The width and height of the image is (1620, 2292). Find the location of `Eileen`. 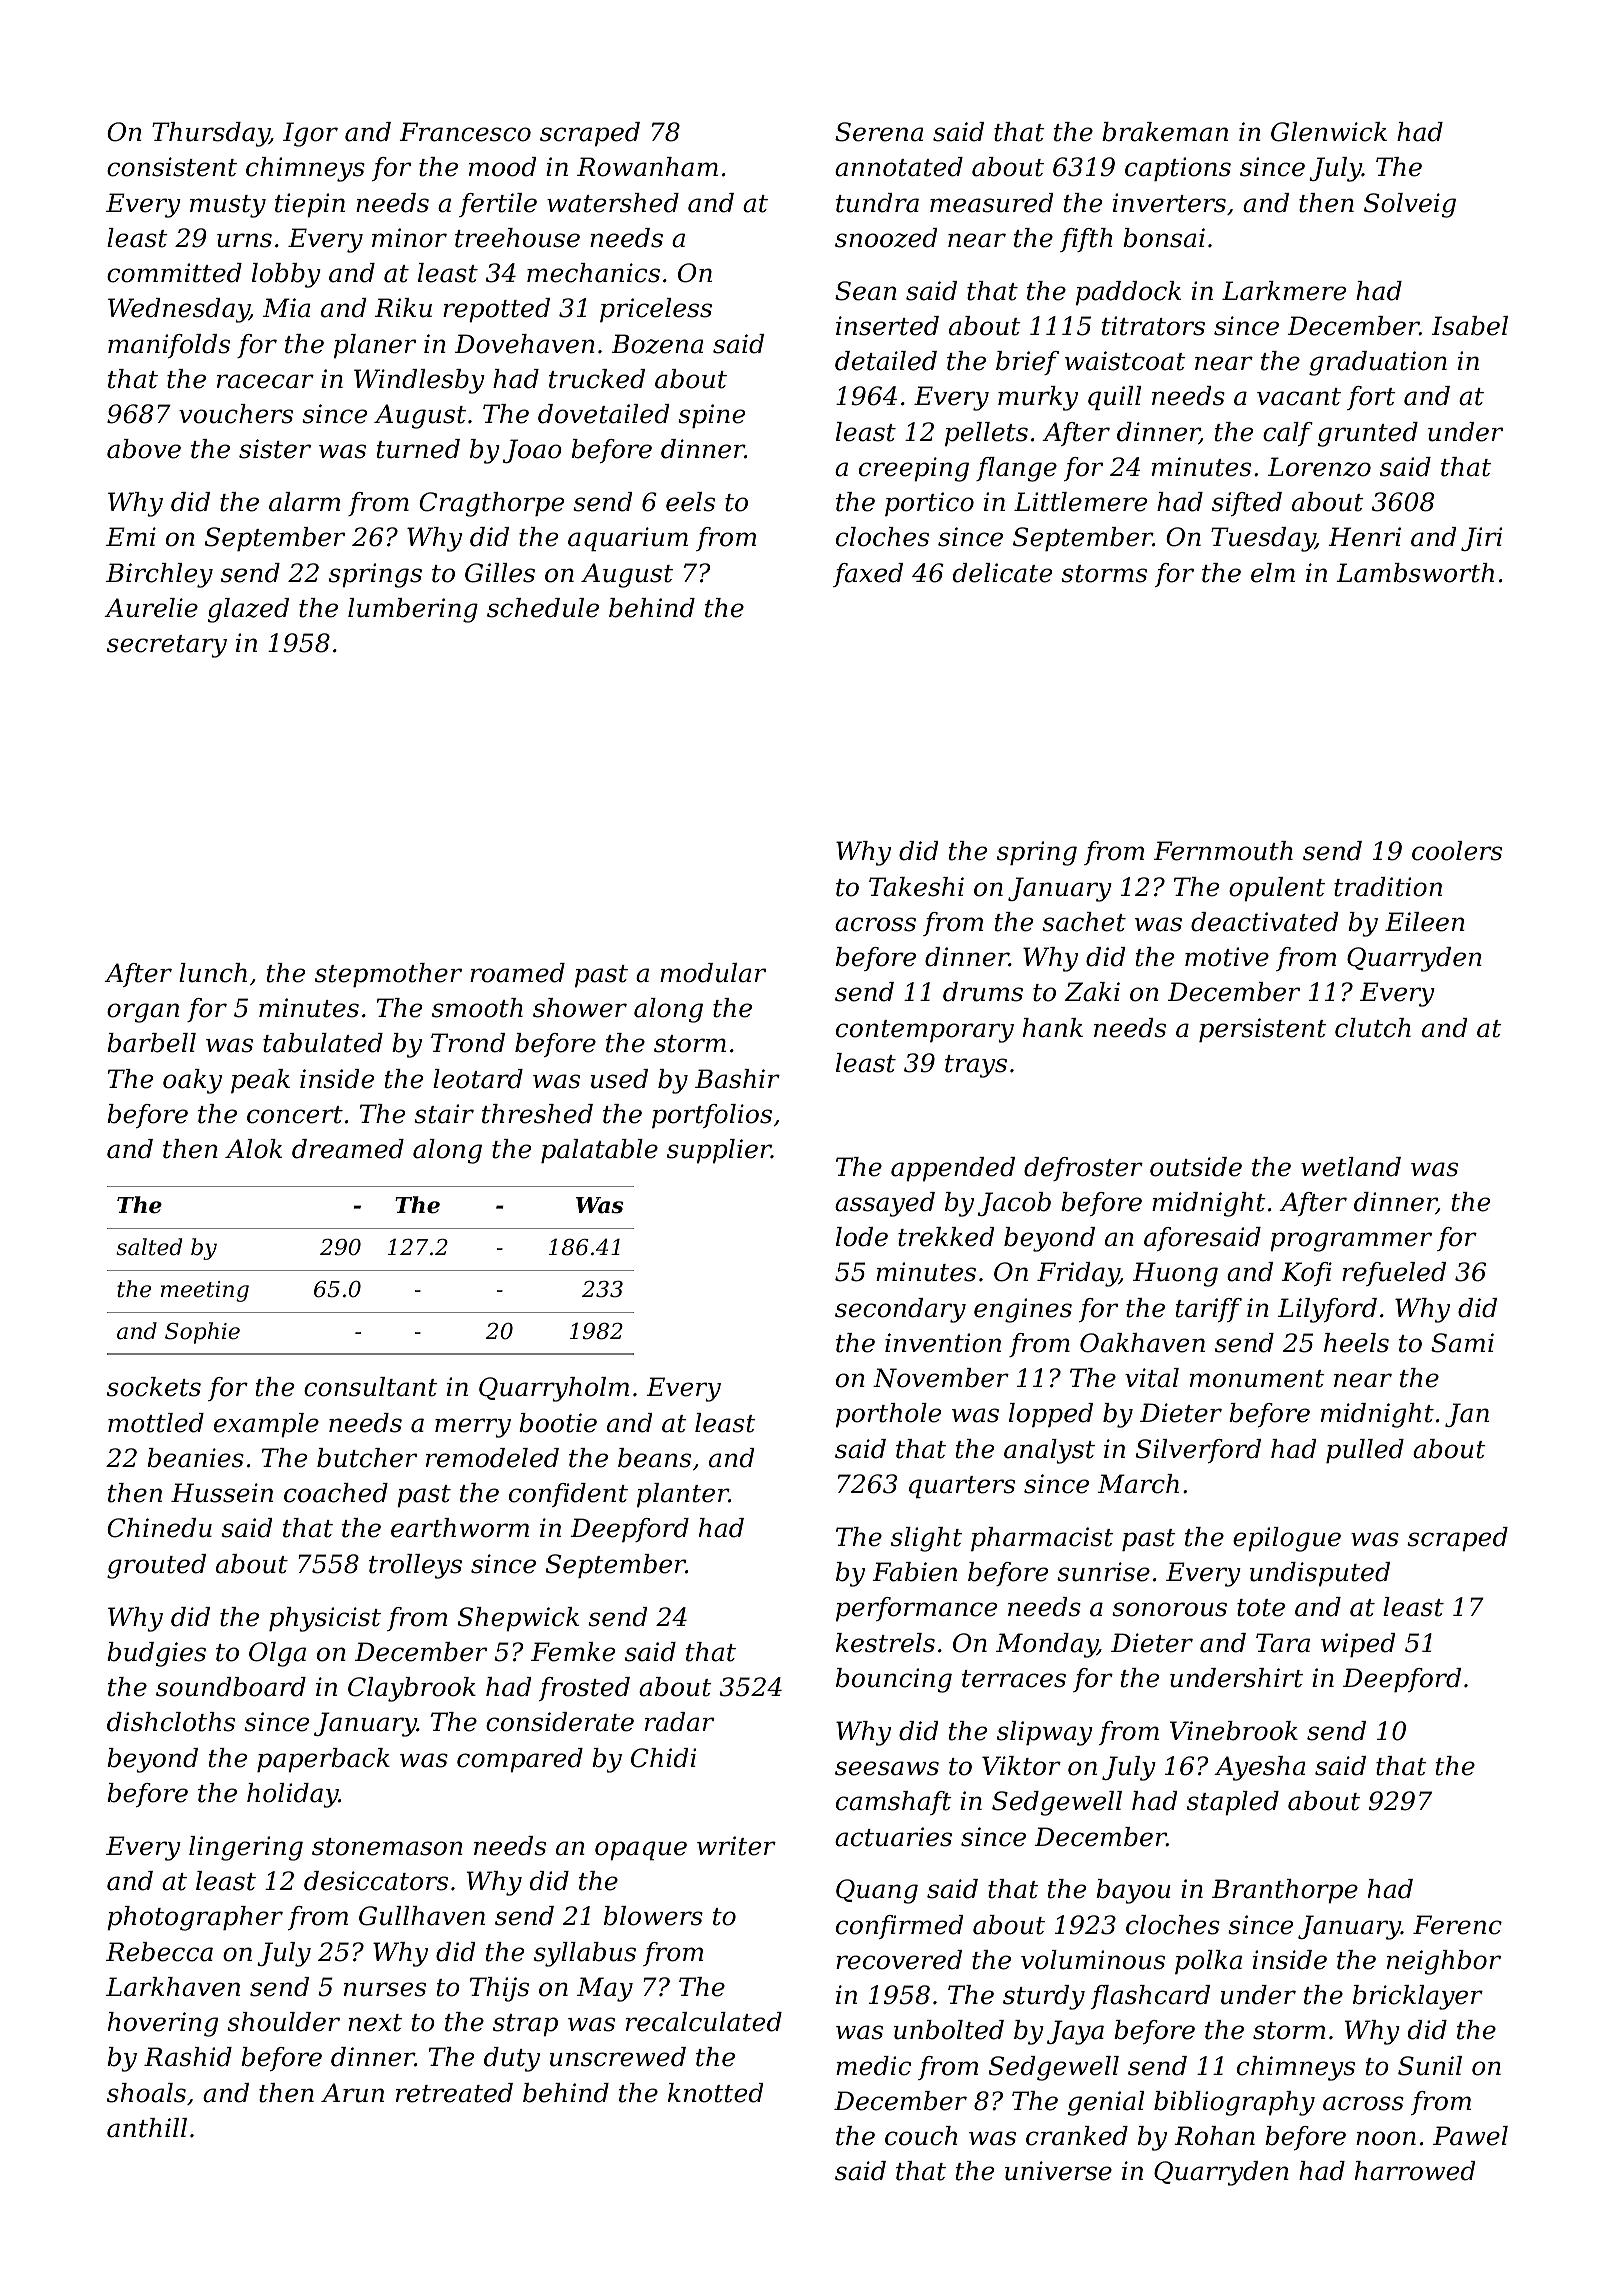

Eileen is located at coordinates (1425, 922).
